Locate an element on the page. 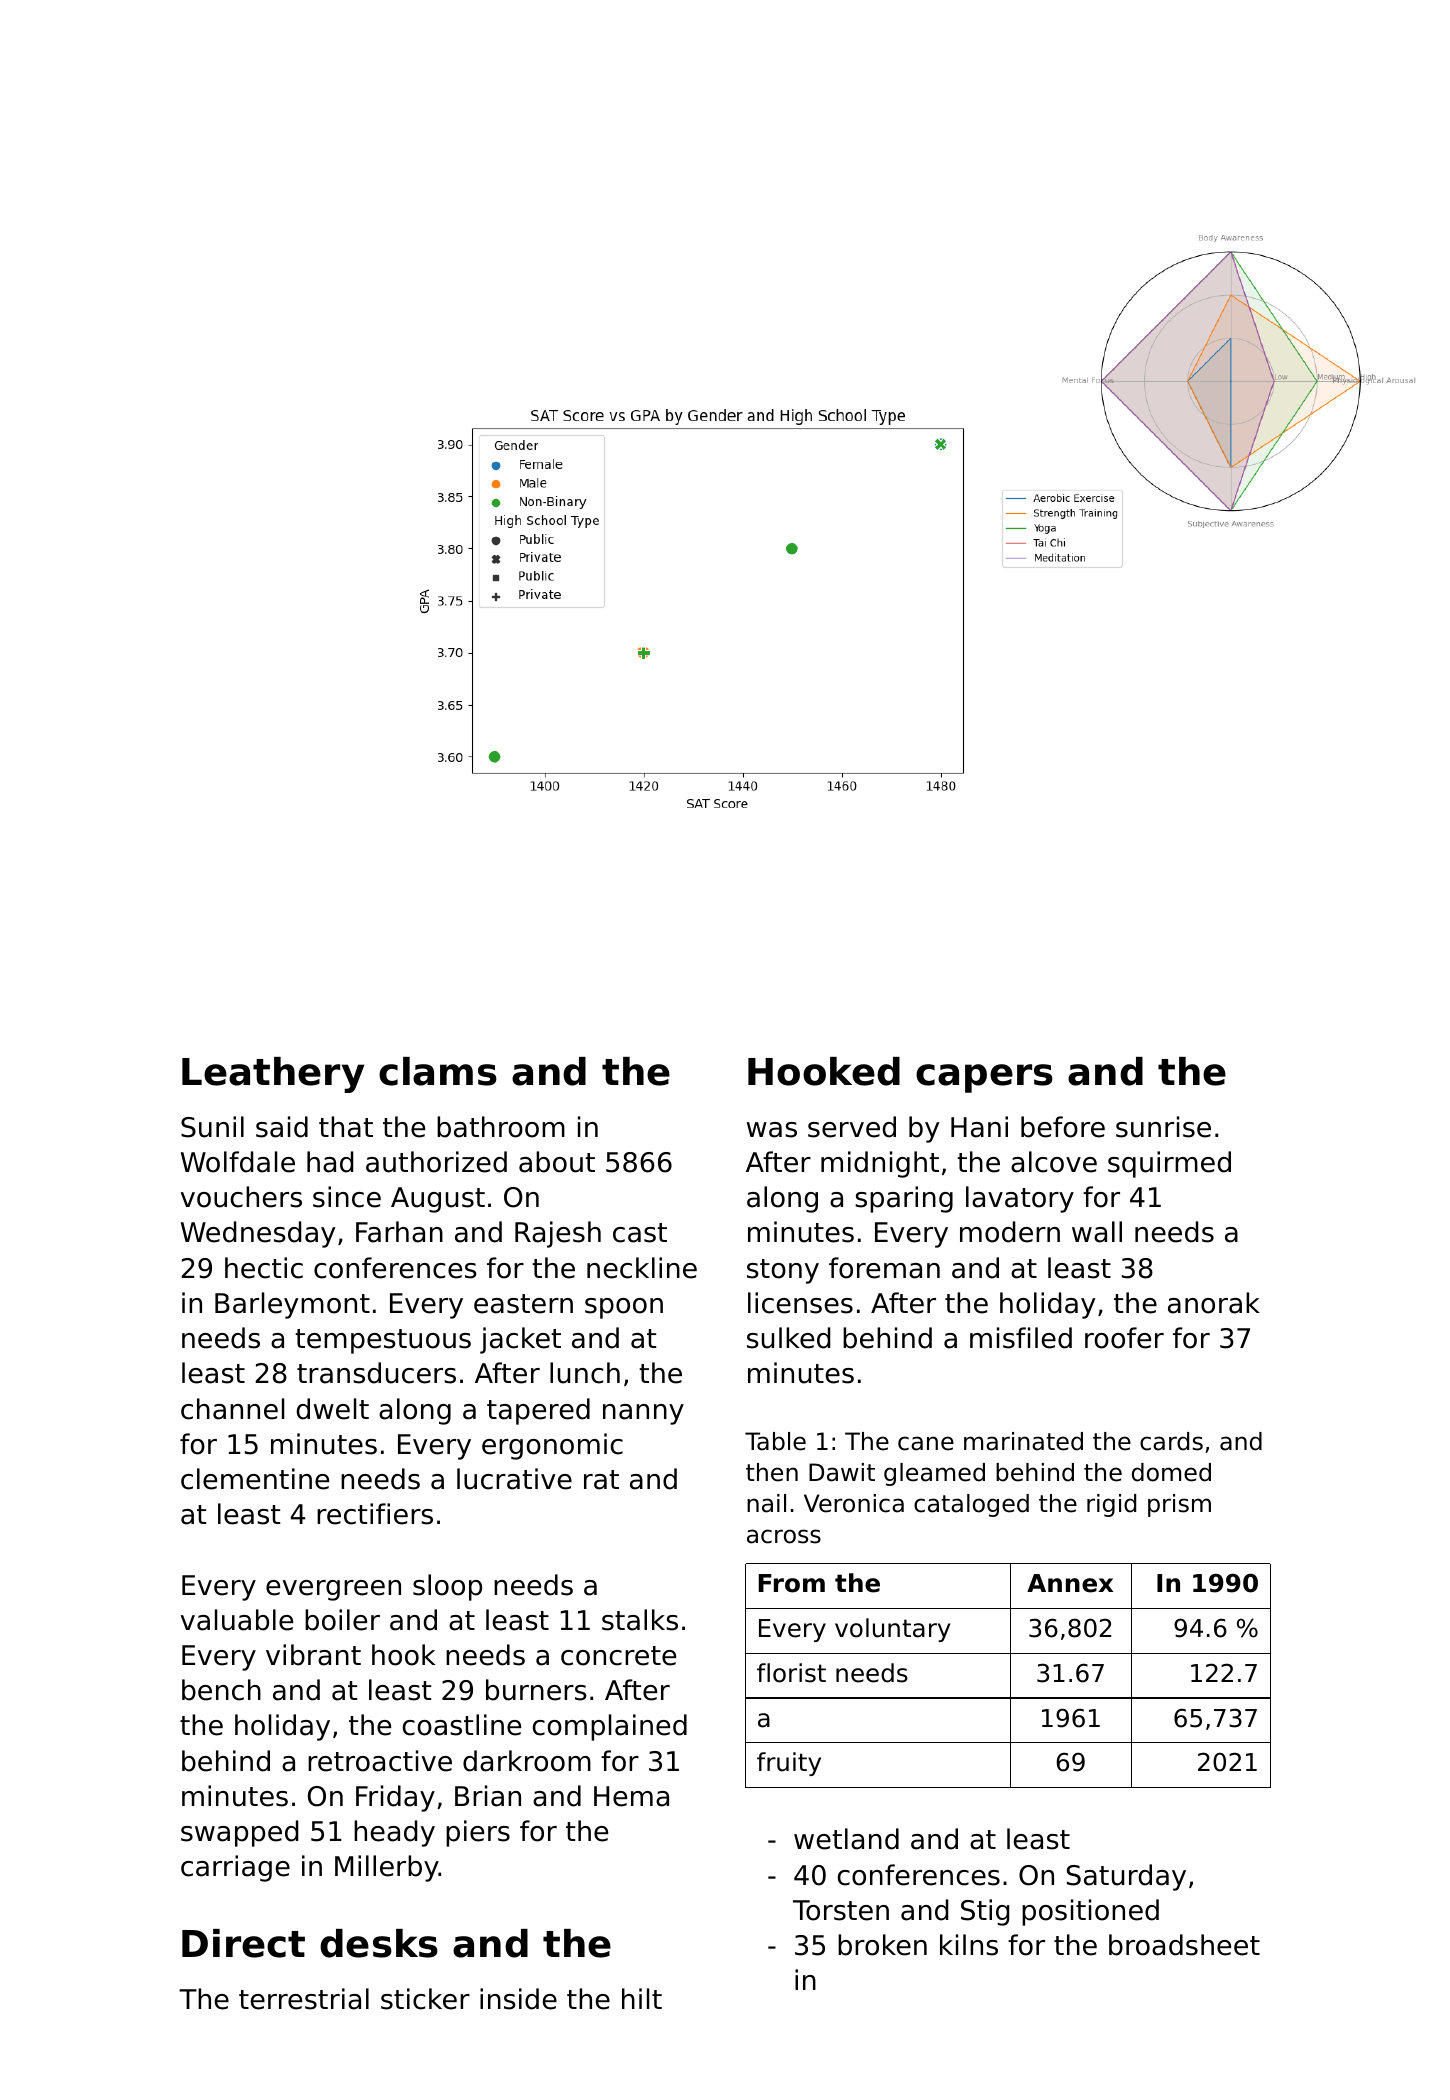 The image size is (1450, 2100). stony is located at coordinates (783, 1271).
